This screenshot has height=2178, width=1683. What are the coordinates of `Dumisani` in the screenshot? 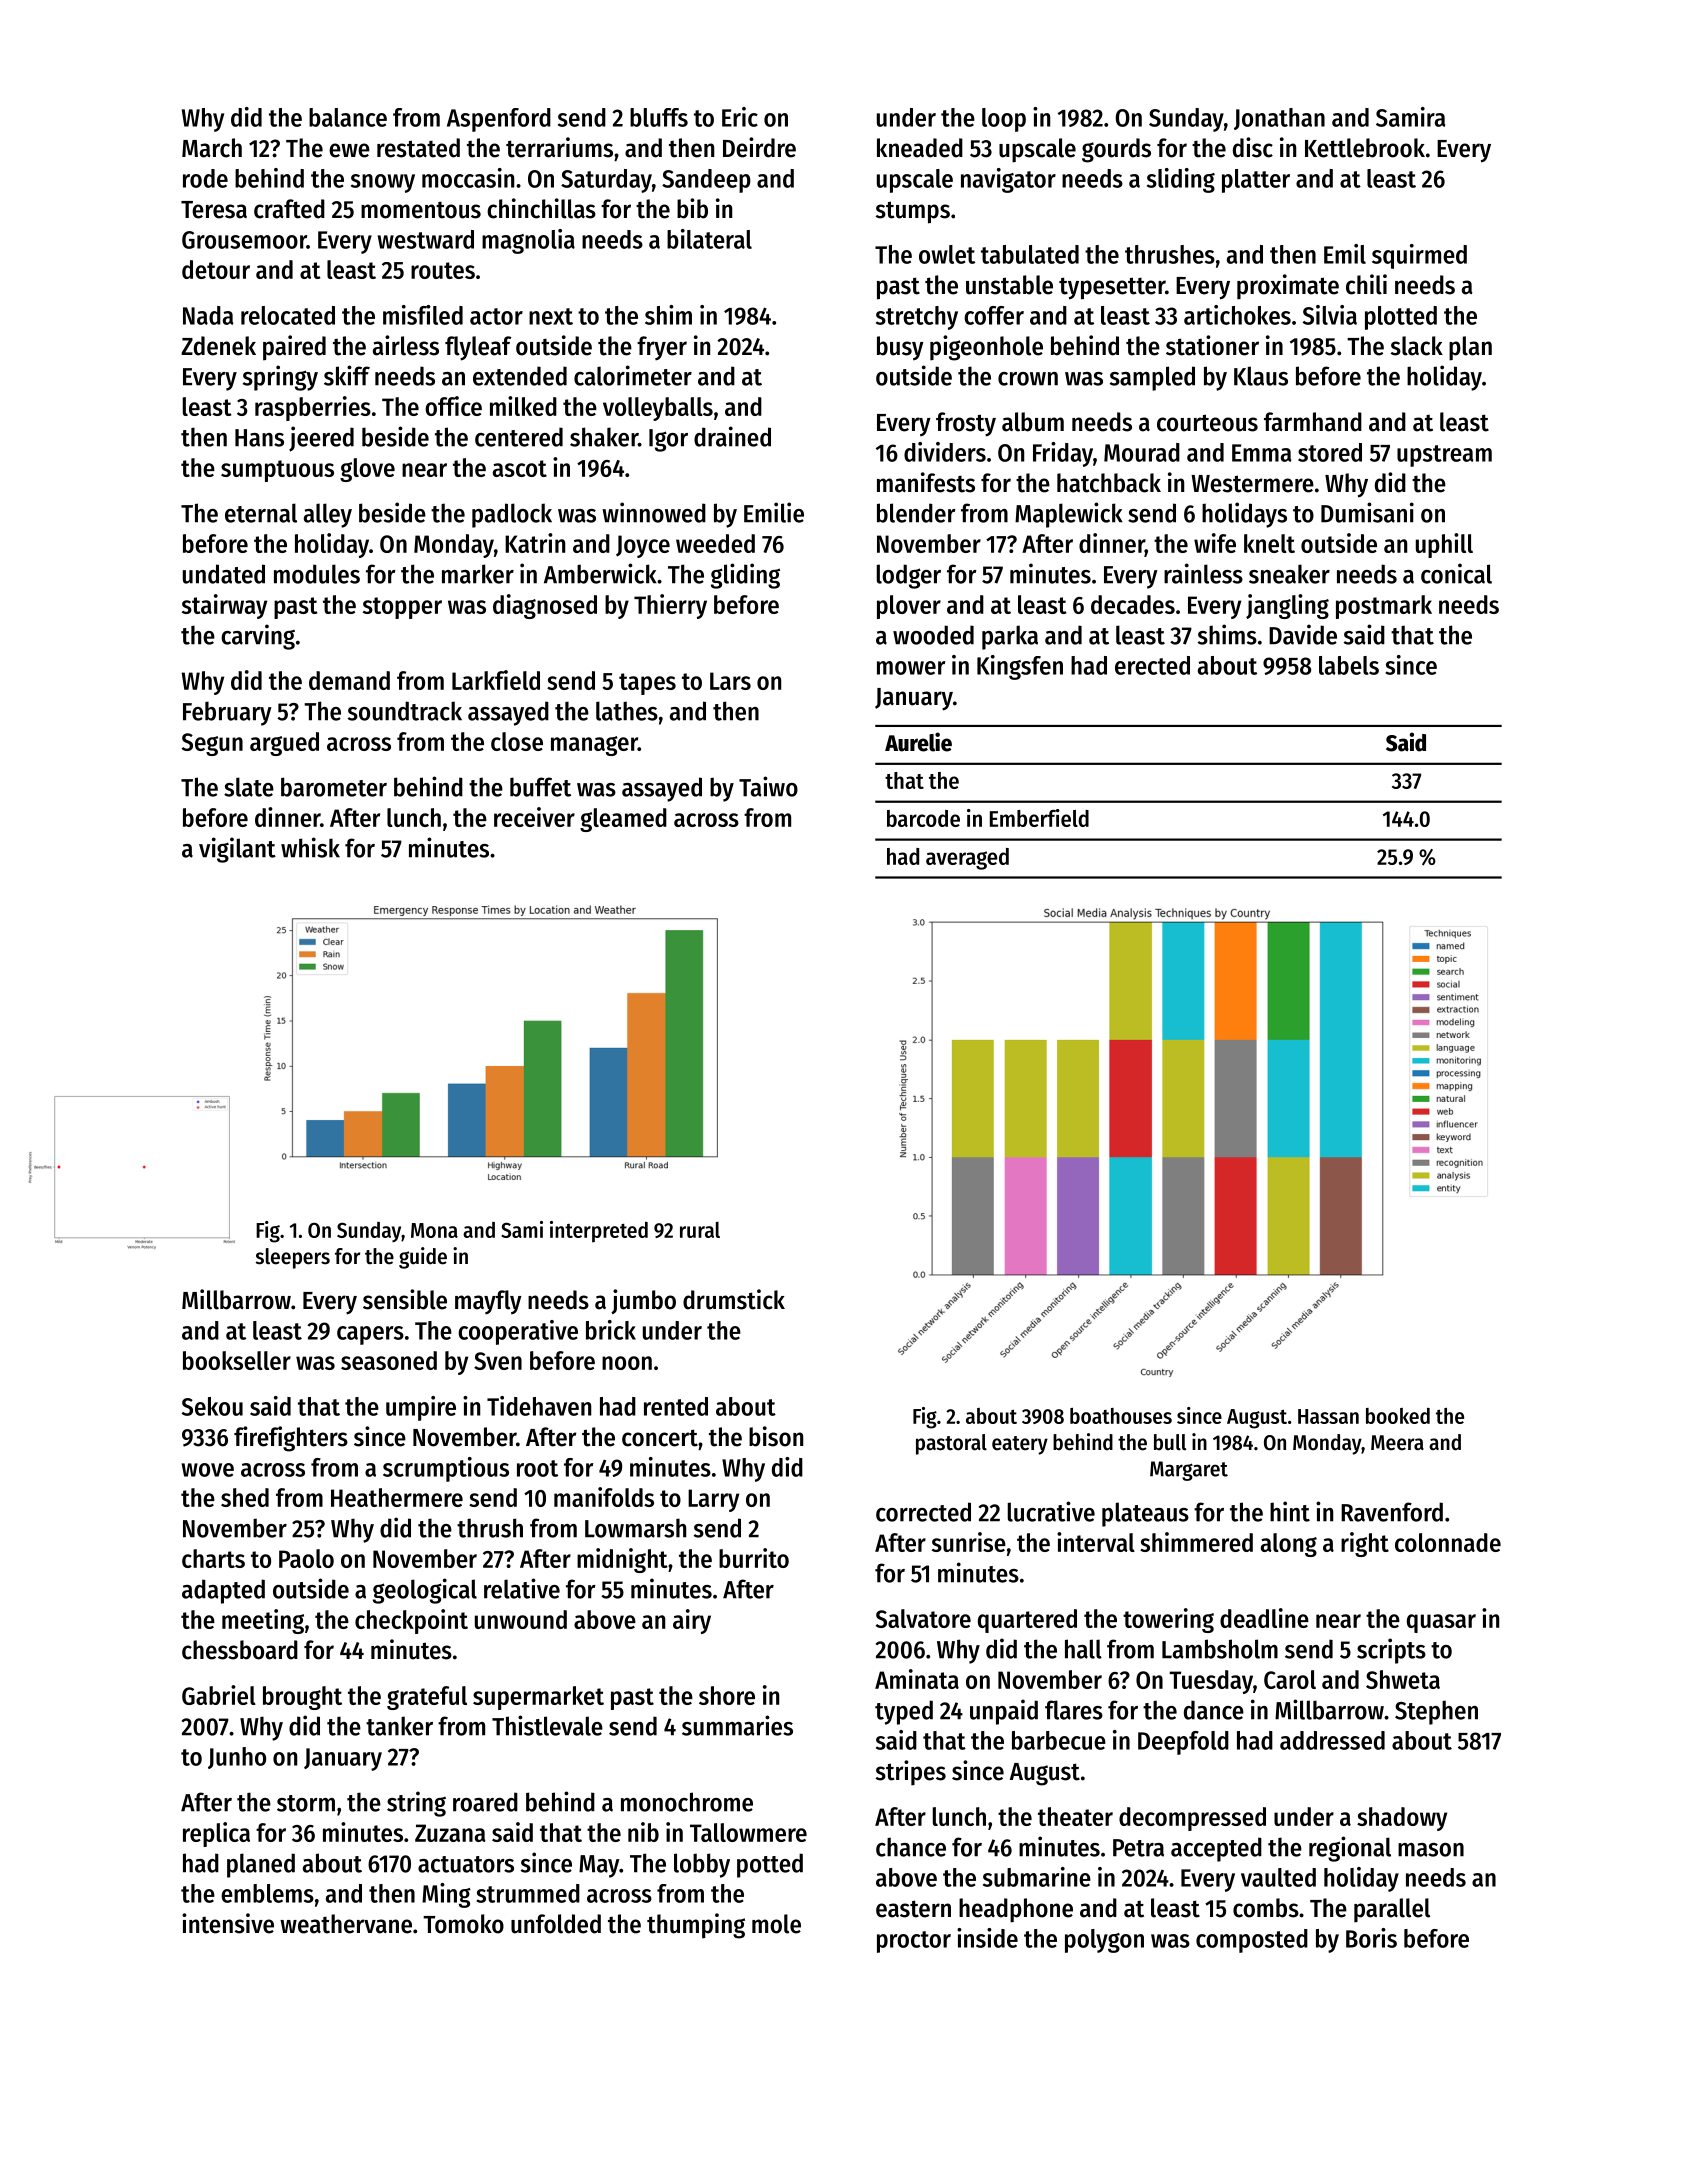 It's located at (1367, 512).
